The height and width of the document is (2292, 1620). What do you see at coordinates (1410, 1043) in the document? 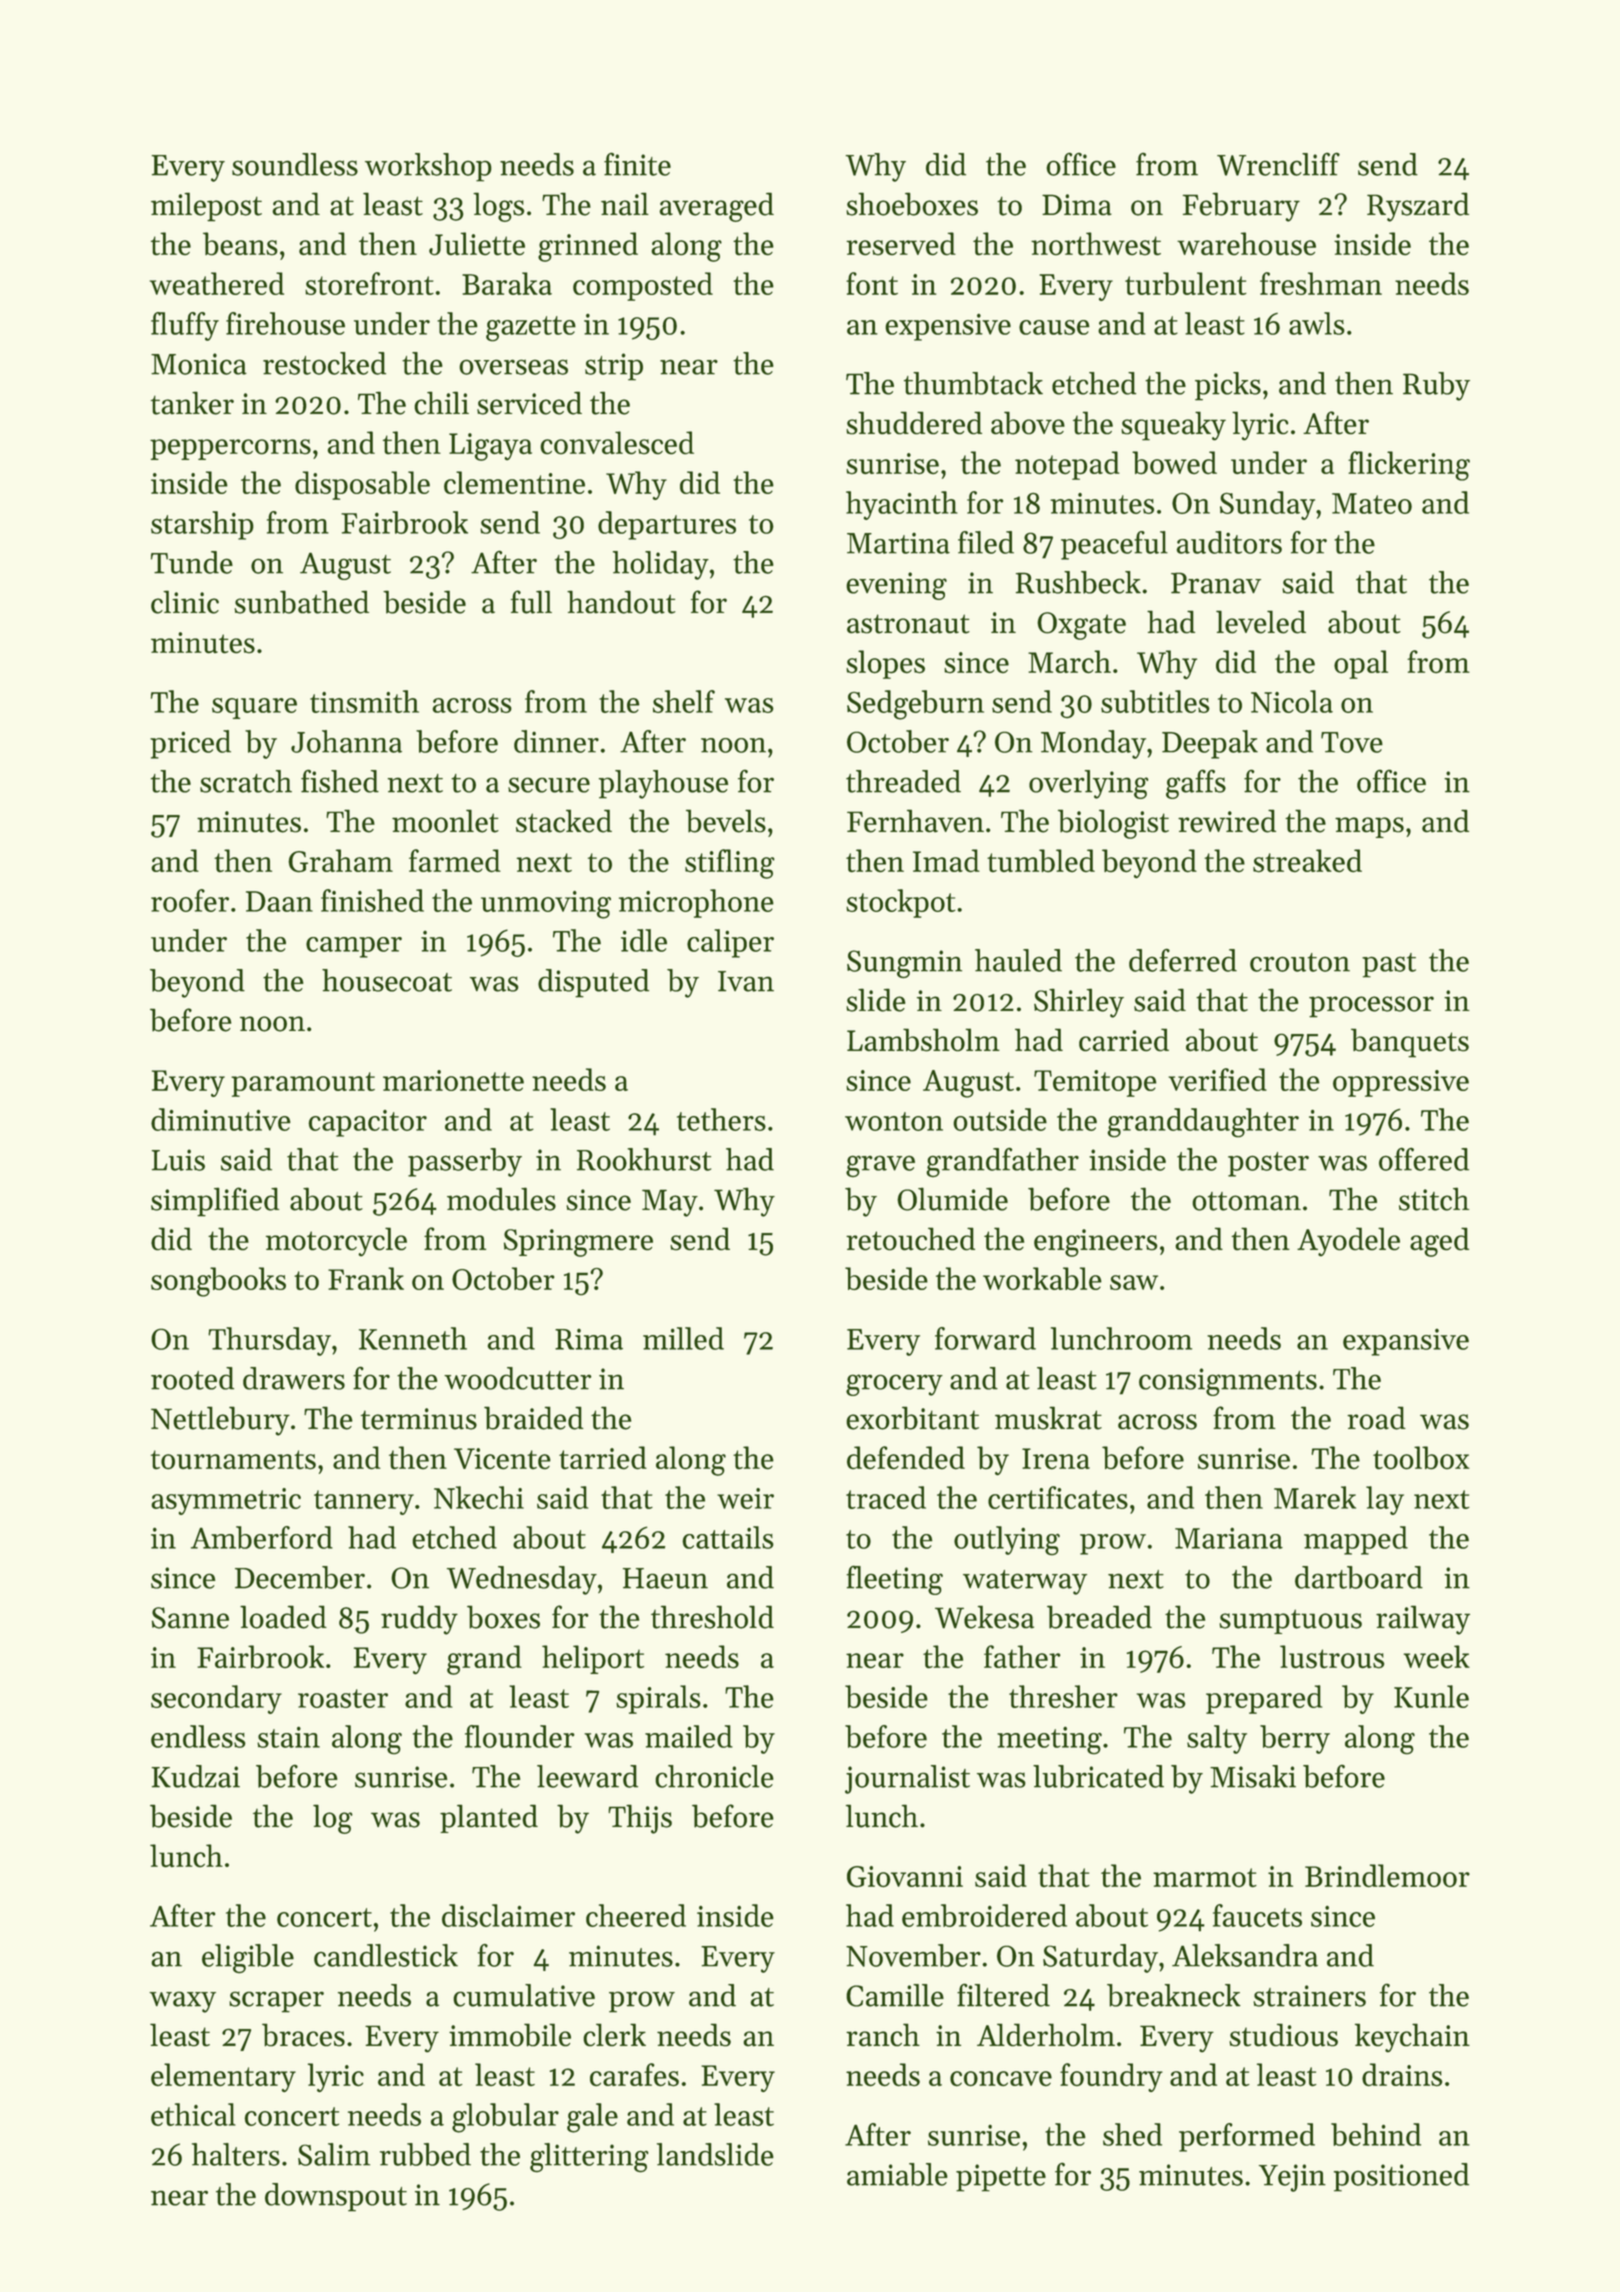
I see `banquets` at bounding box center [1410, 1043].
